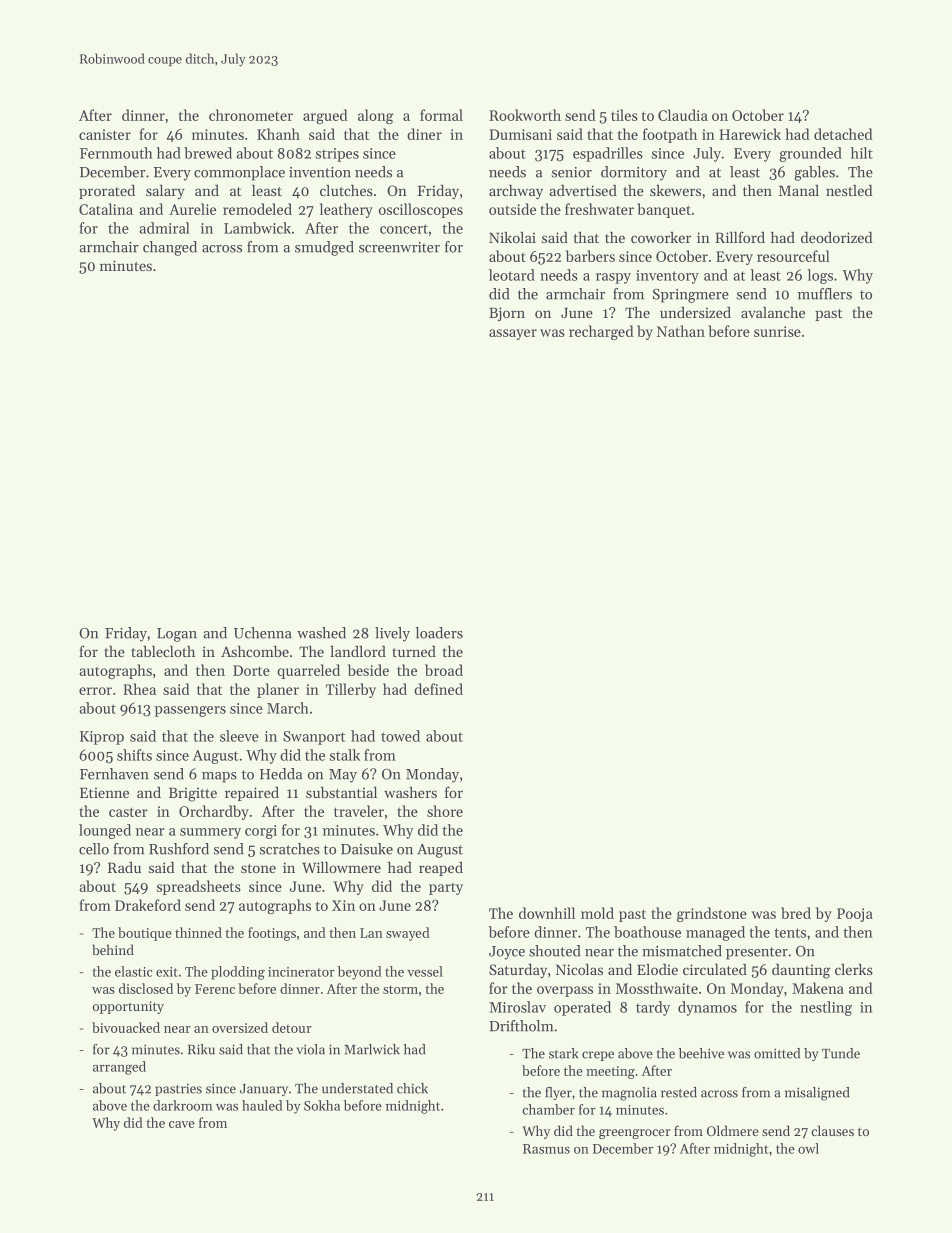 The height and width of the screenshot is (1233, 952). What do you see at coordinates (182, 1124) in the screenshot?
I see `cave` at bounding box center [182, 1124].
